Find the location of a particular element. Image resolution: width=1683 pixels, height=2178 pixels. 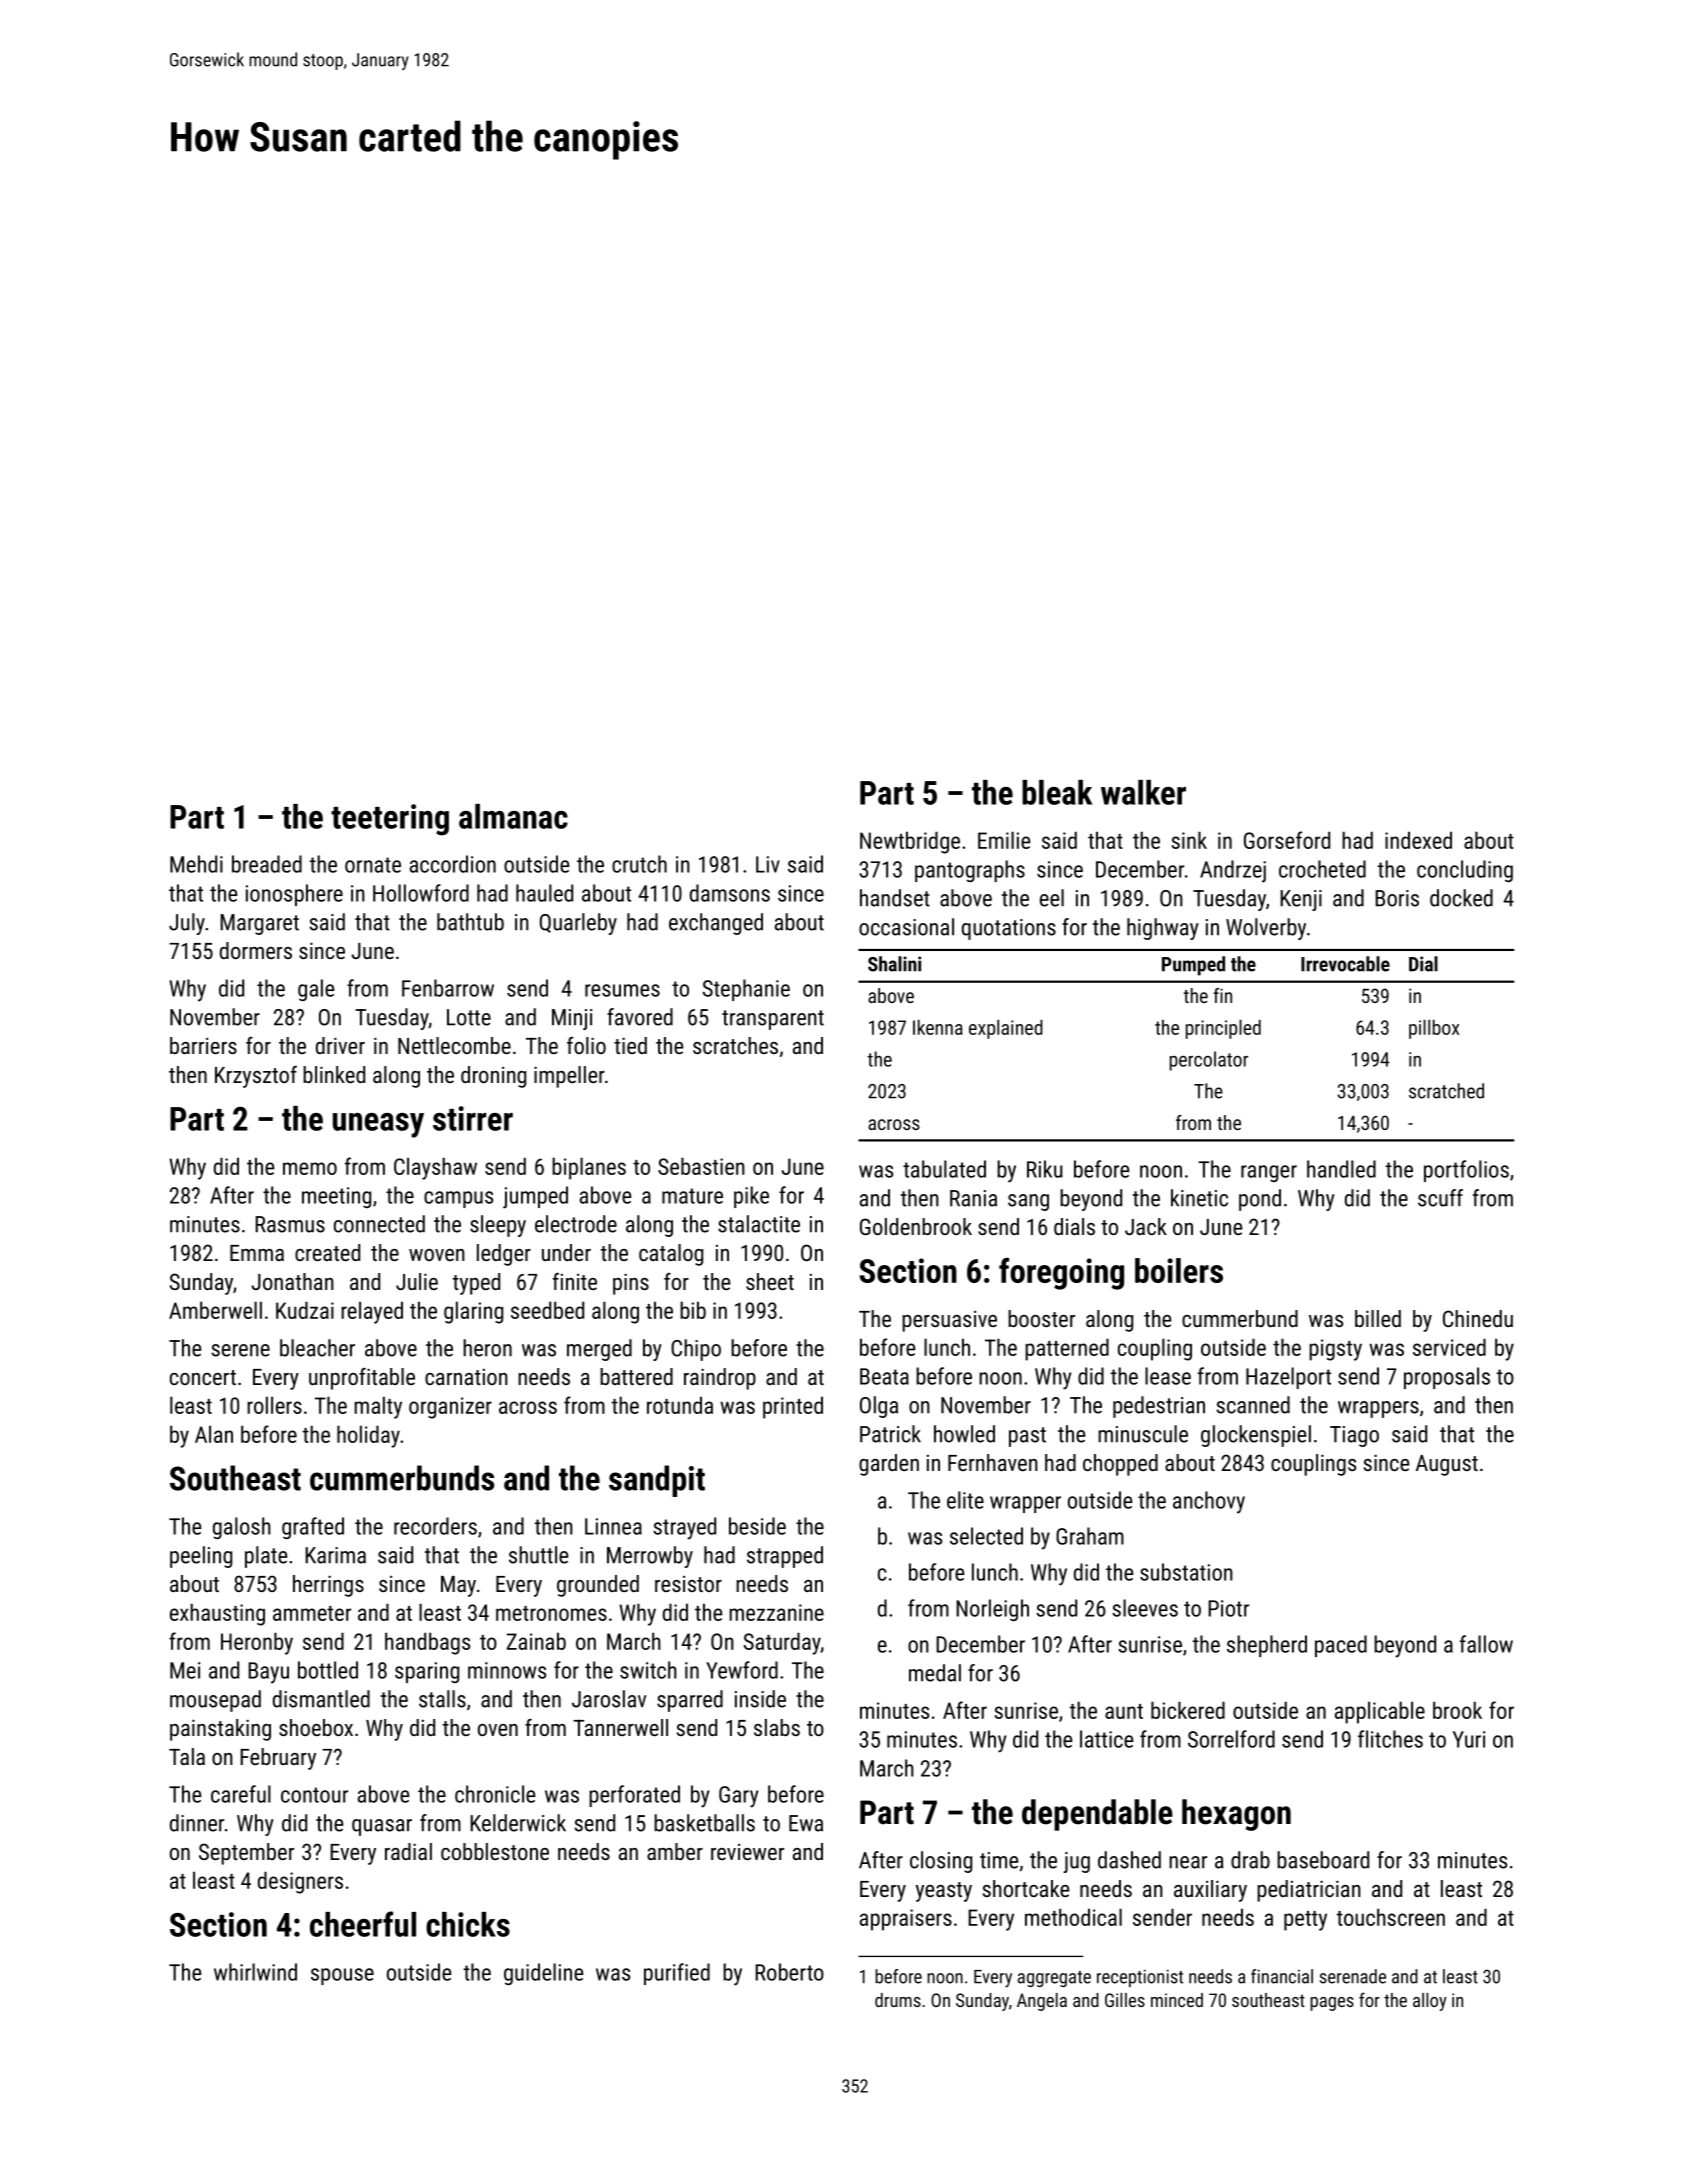

spouse is located at coordinates (342, 1976).
